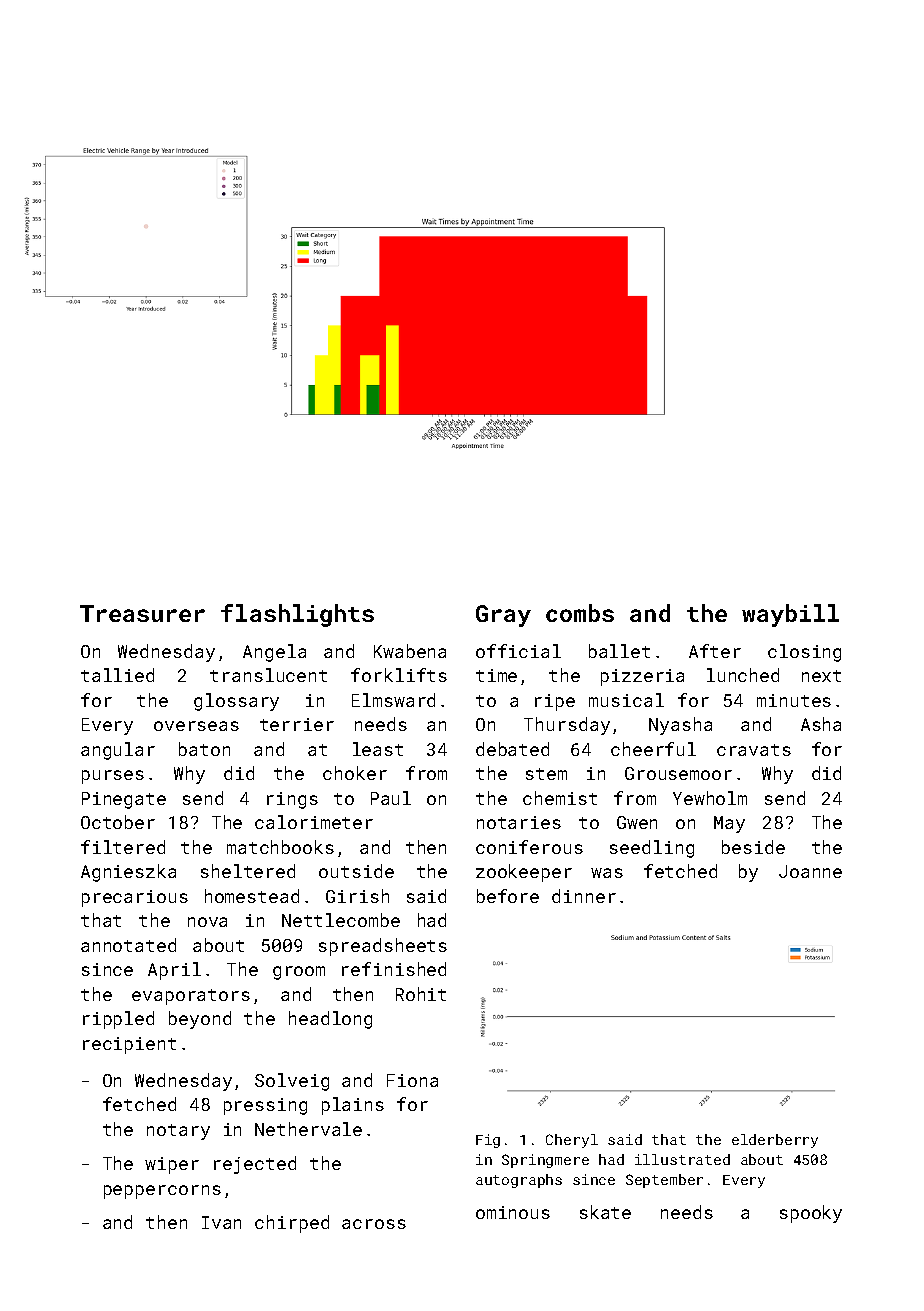 The image size is (924, 1311). What do you see at coordinates (292, 1082) in the screenshot?
I see `Solveig` at bounding box center [292, 1082].
